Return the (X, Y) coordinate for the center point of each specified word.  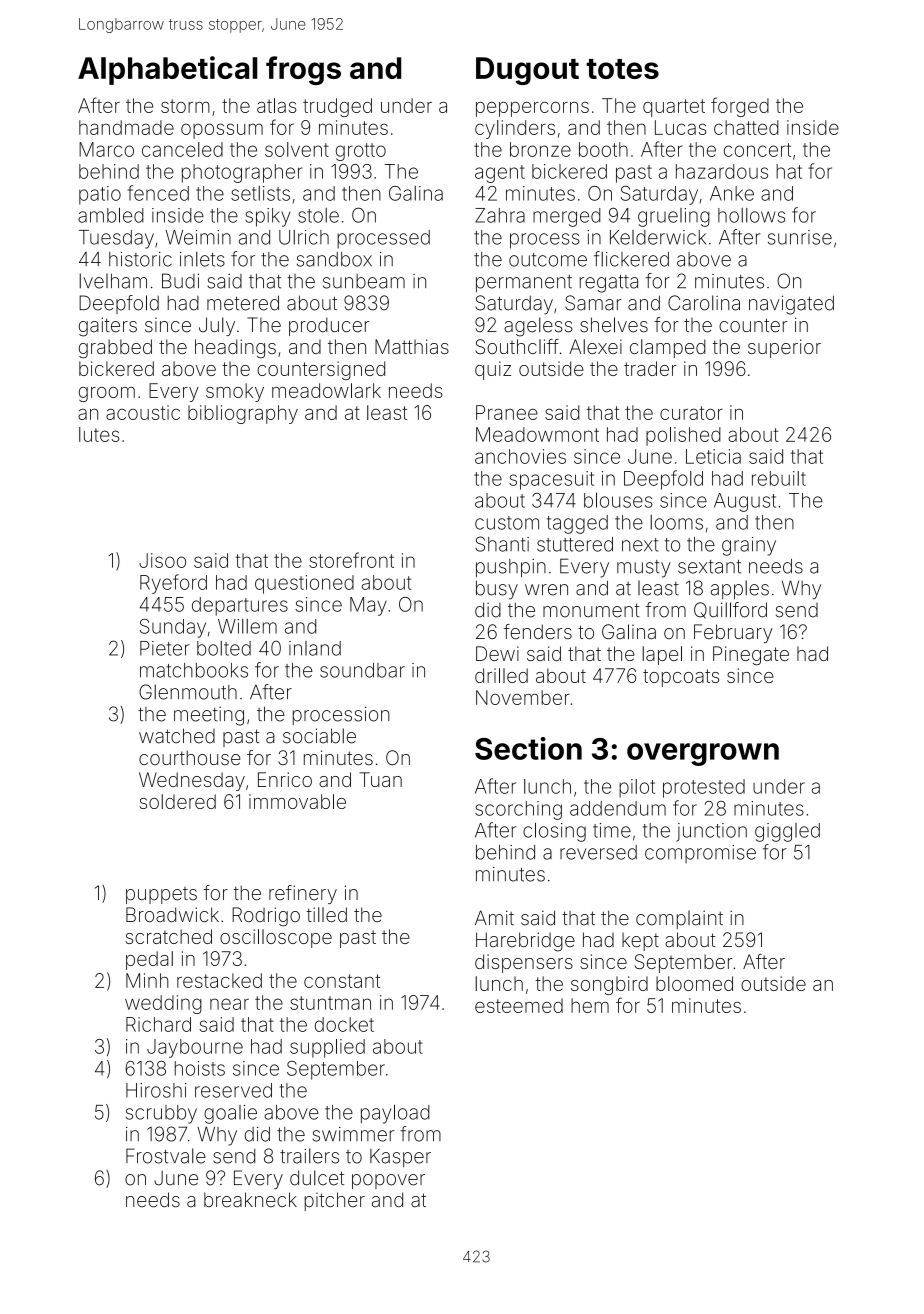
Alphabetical (168, 70)
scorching (518, 810)
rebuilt (779, 478)
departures (240, 606)
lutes (99, 434)
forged (740, 107)
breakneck (250, 1199)
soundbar (362, 670)
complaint (679, 919)
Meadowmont (537, 434)
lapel (662, 655)
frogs (303, 70)
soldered (177, 801)
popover (388, 1181)
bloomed (694, 983)
